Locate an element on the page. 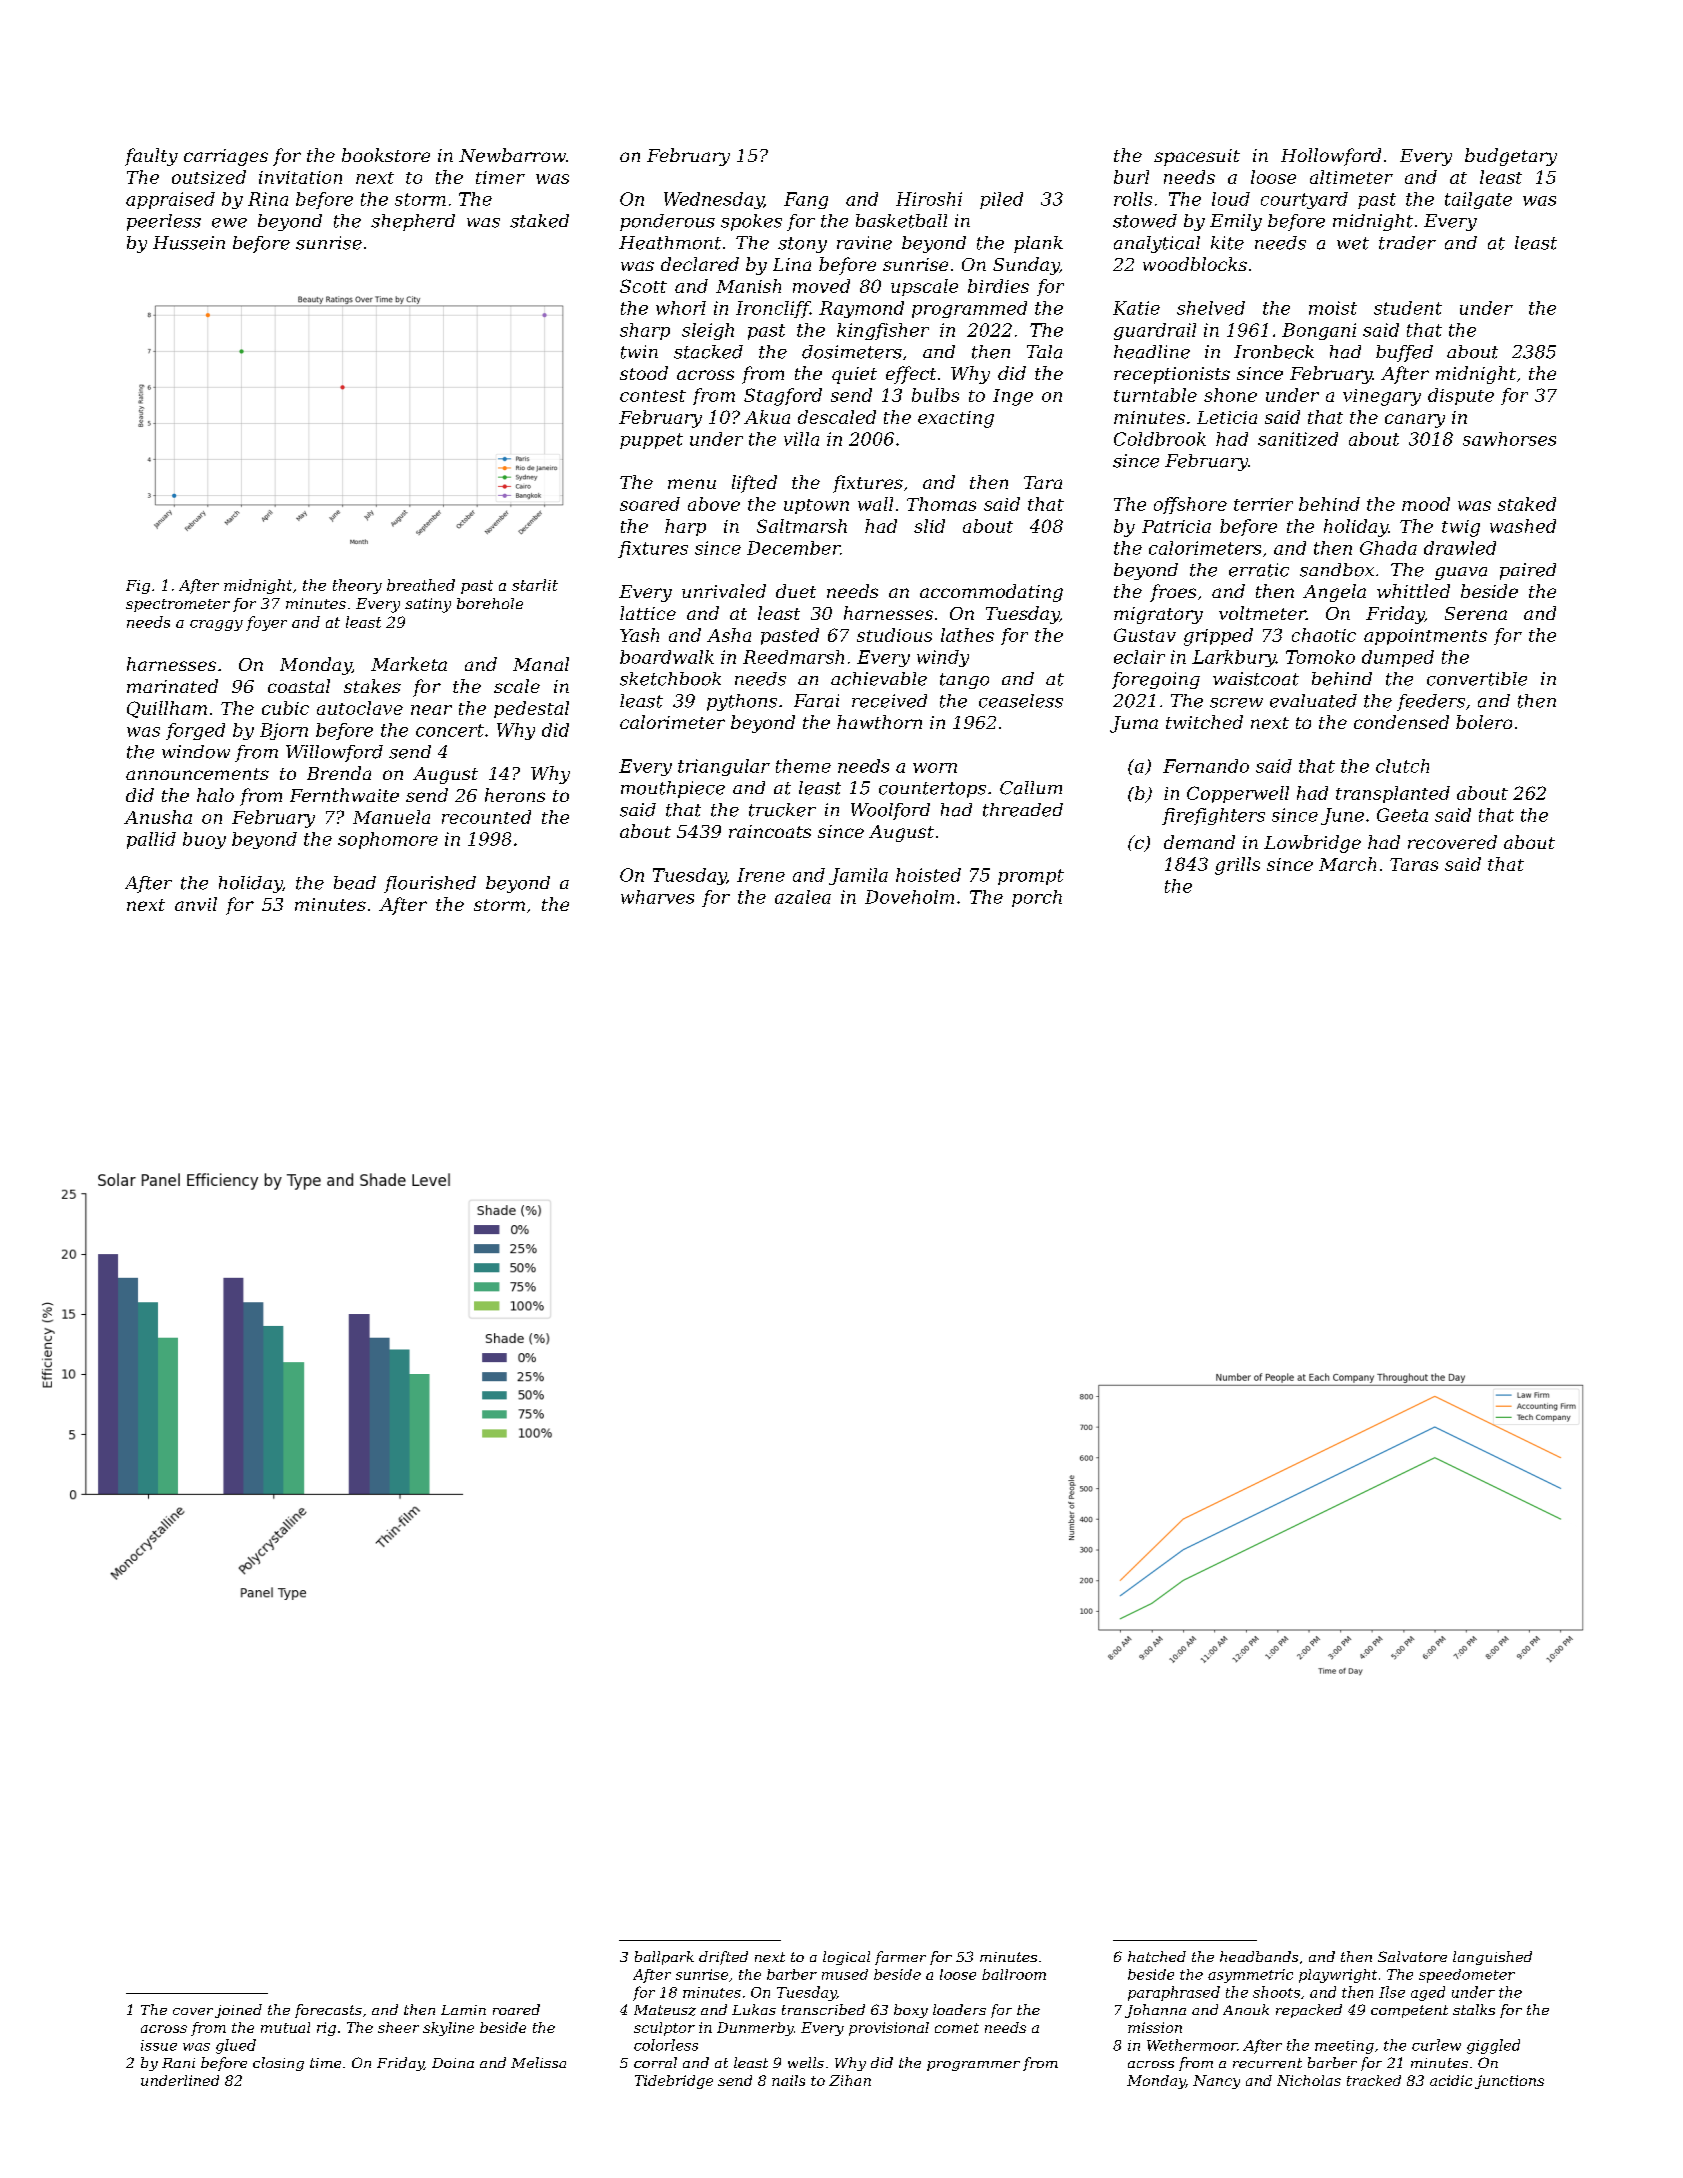 The image size is (1683, 2178). grills is located at coordinates (1237, 866).
